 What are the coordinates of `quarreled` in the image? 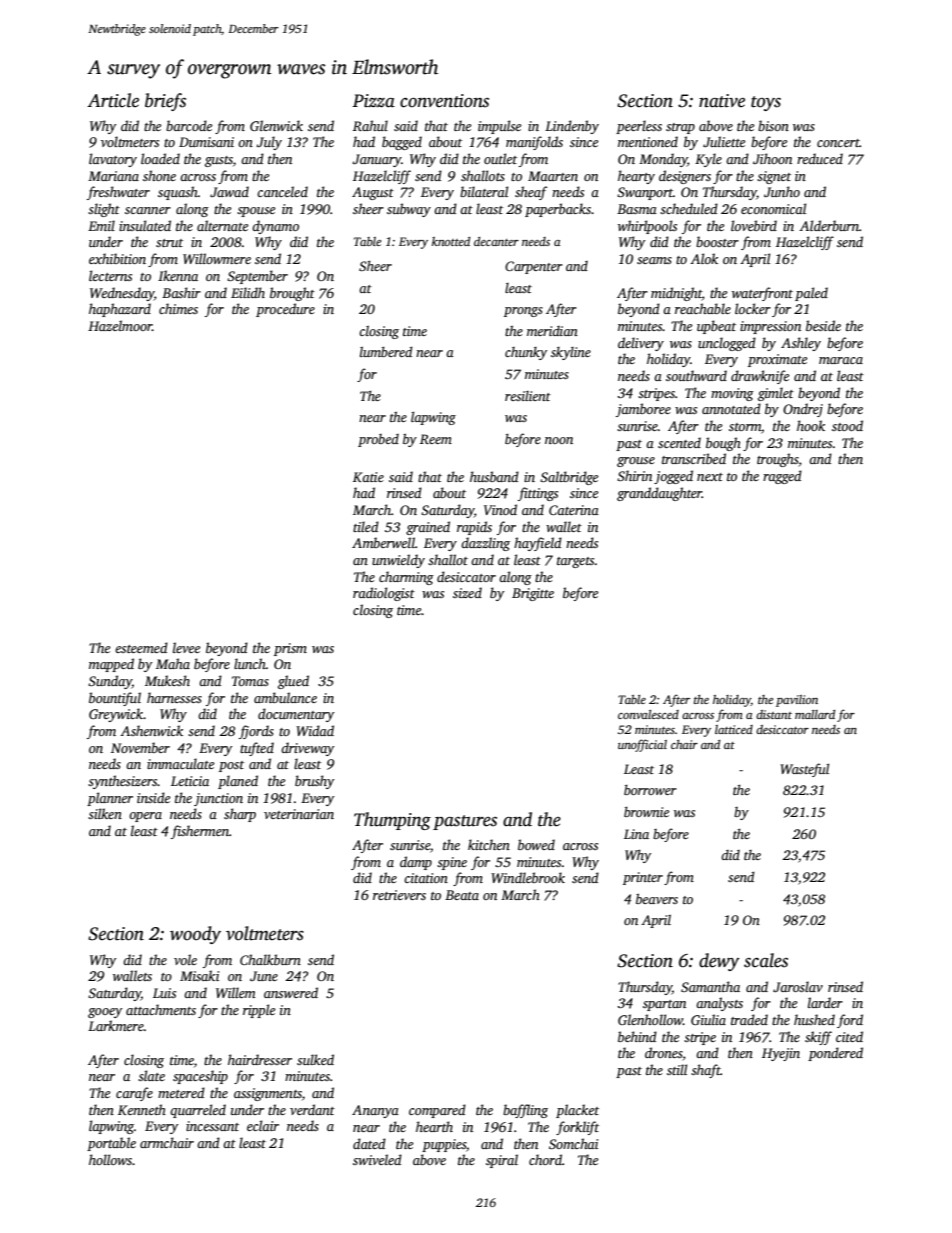 It's located at (198, 1111).
